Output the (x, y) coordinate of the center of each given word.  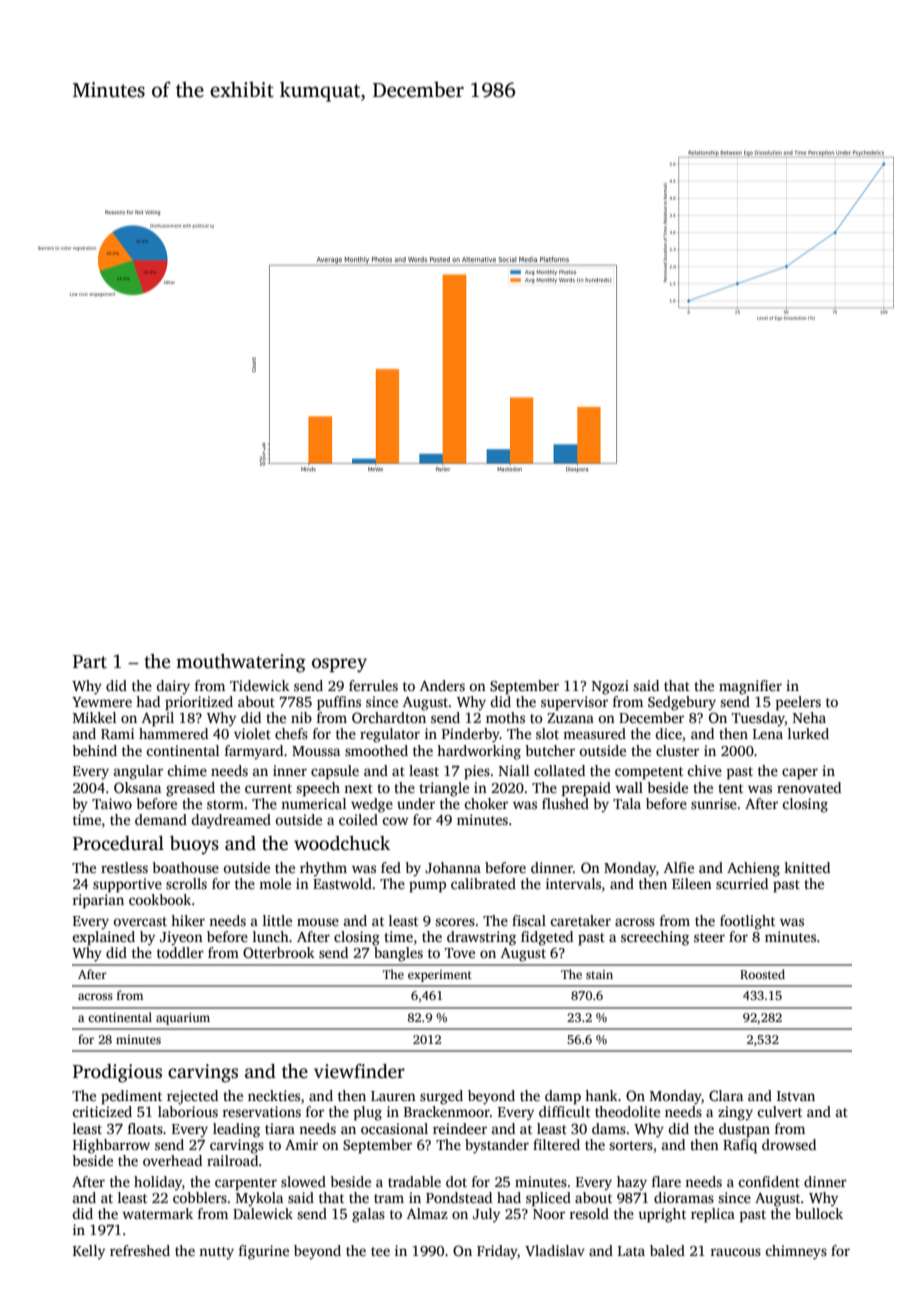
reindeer (460, 1128)
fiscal (529, 920)
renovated (809, 787)
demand (161, 819)
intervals (573, 883)
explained (103, 938)
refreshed (140, 1250)
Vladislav (555, 1250)
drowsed (789, 1144)
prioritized (199, 703)
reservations (261, 1111)
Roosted (762, 974)
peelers (798, 703)
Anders (442, 685)
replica (713, 1215)
